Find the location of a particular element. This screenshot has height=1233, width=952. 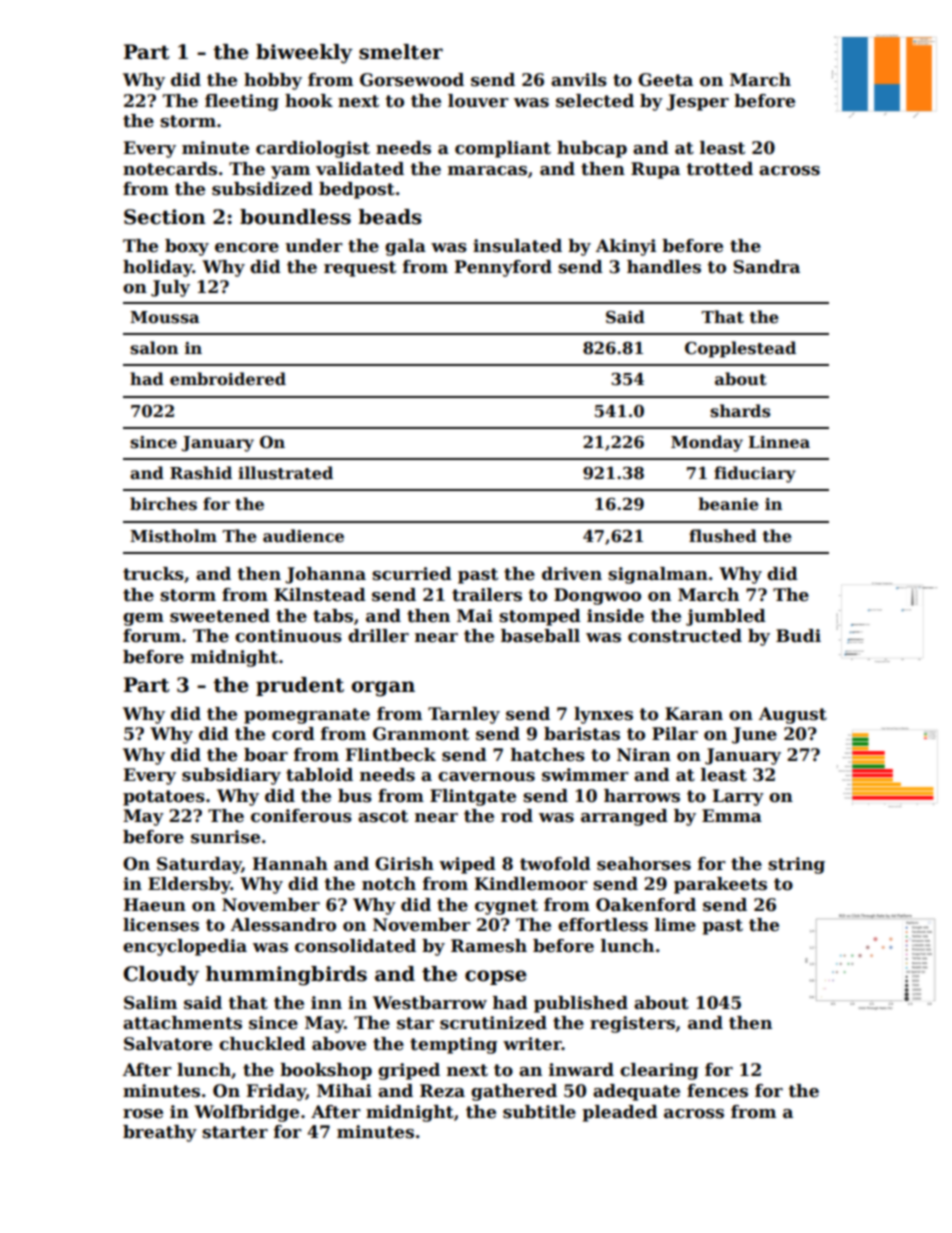

chuckled is located at coordinates (262, 1044).
